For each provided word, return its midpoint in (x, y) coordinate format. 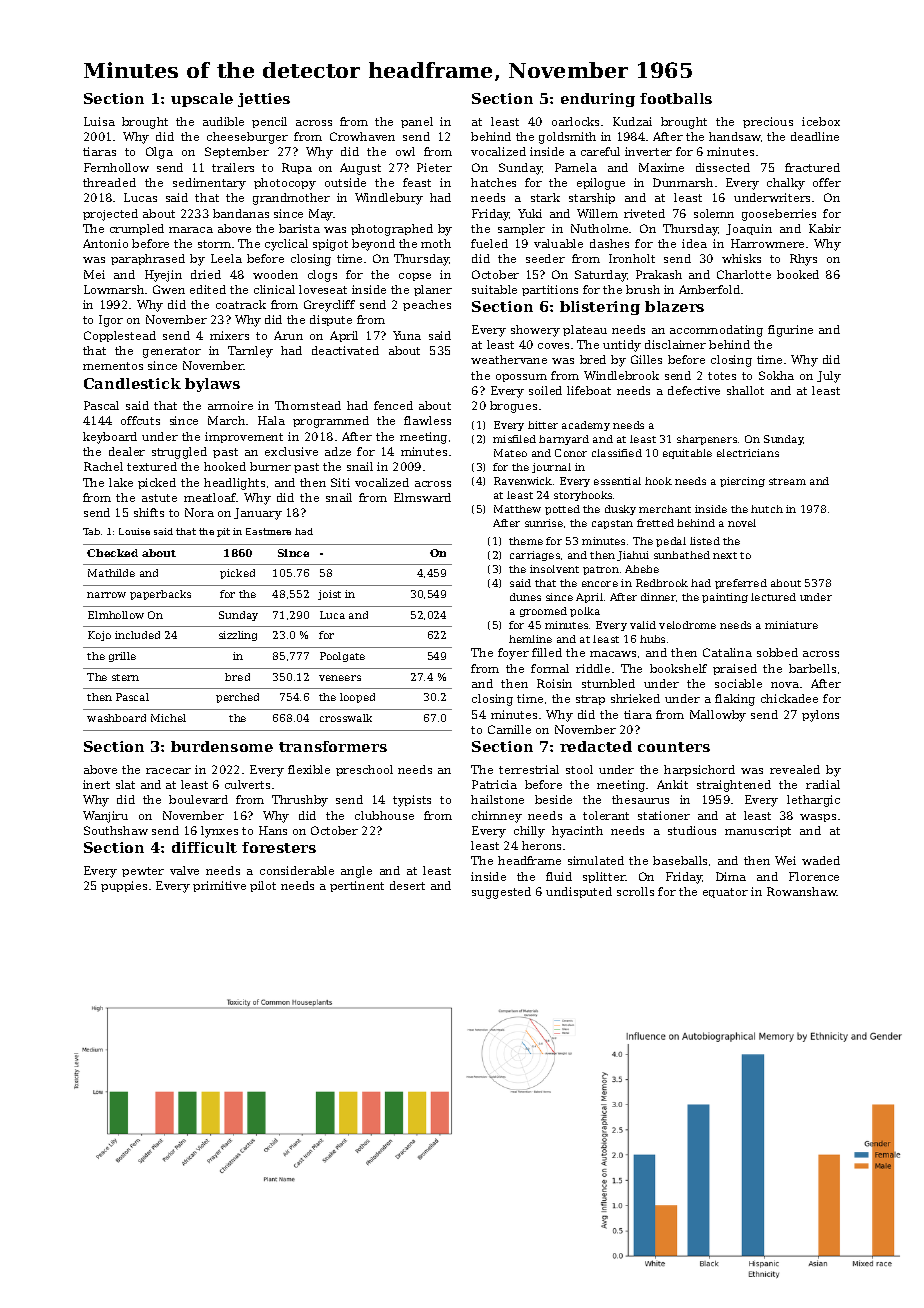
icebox (821, 121)
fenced (393, 405)
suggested (501, 893)
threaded (109, 182)
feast (417, 182)
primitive (219, 886)
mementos (113, 366)
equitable (687, 454)
